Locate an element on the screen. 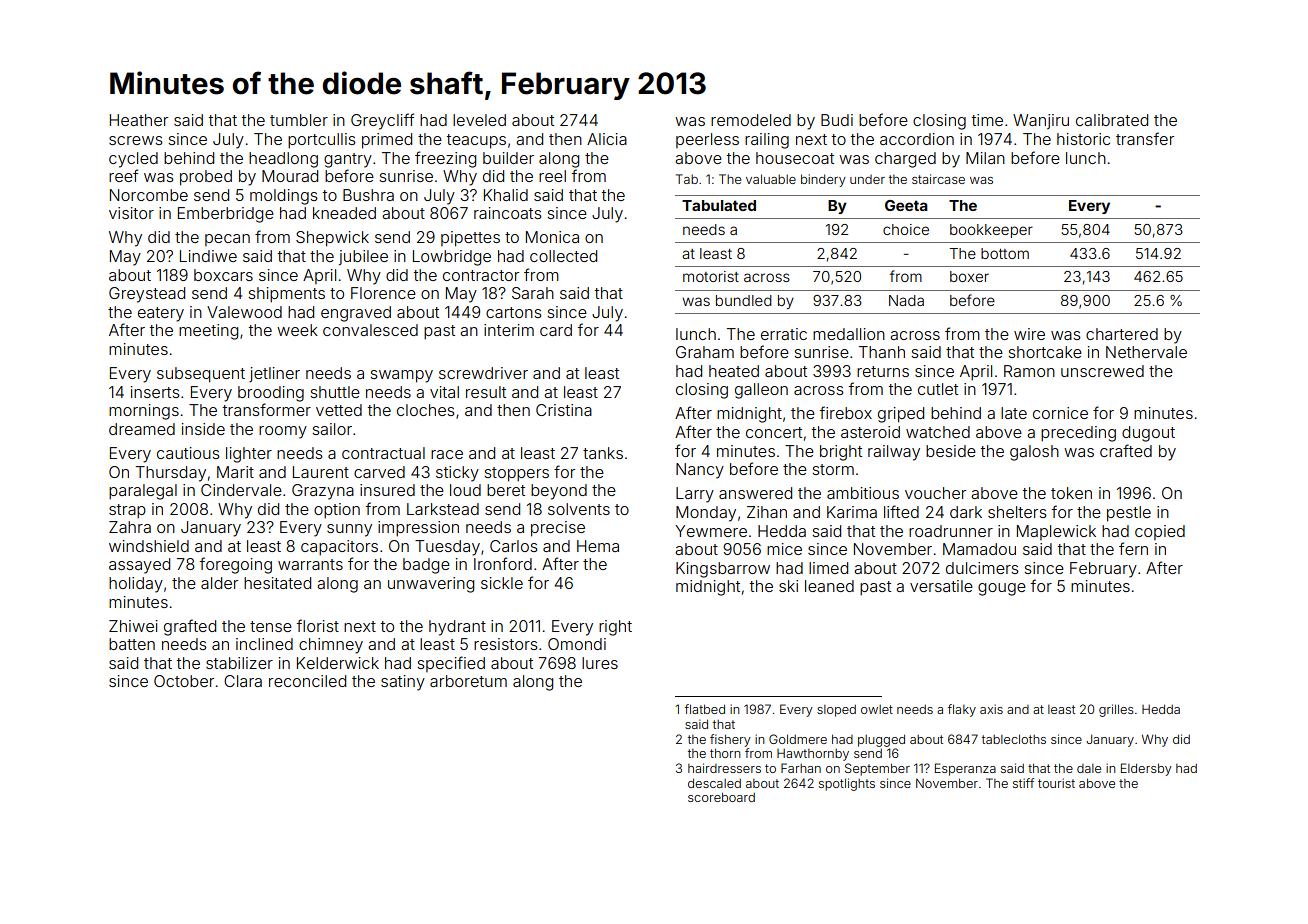 The image size is (1308, 924). beret is located at coordinates (506, 490).
